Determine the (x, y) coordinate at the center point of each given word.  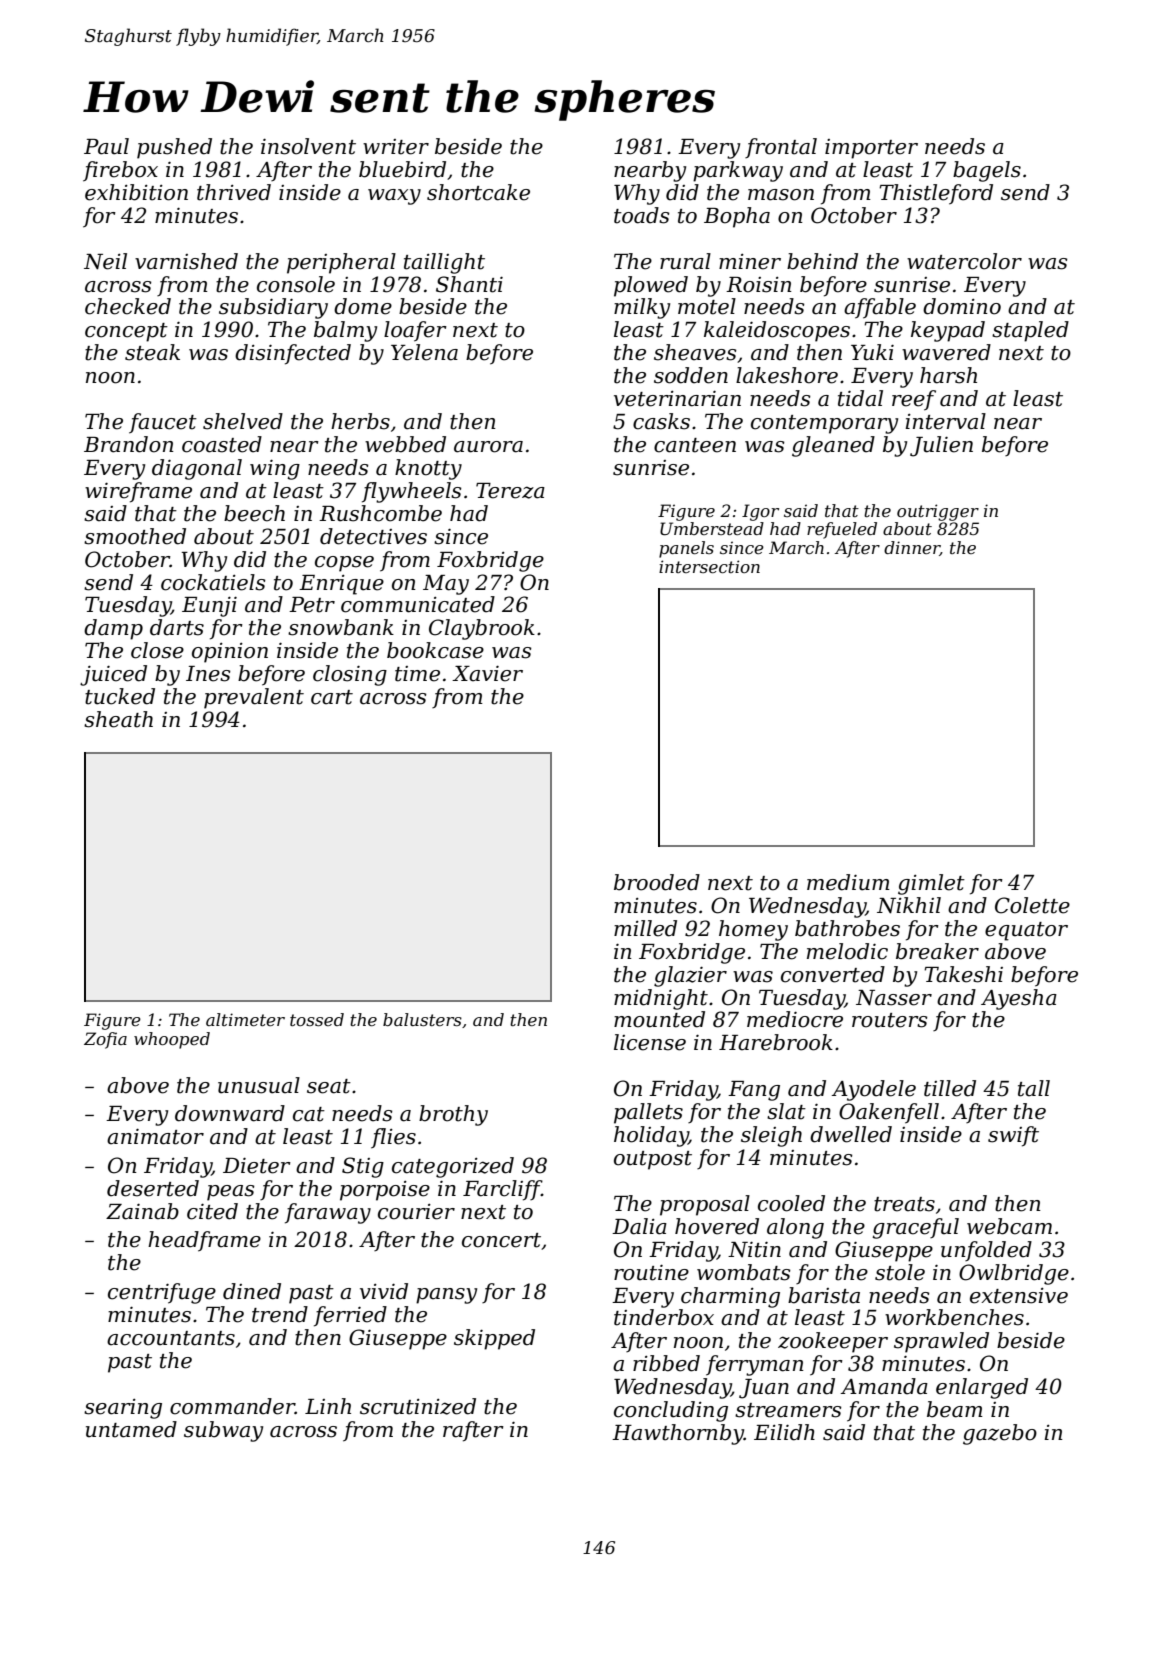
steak (152, 352)
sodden (691, 375)
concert (501, 1240)
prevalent (254, 698)
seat (329, 1086)
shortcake (478, 192)
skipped (494, 1339)
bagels (987, 171)
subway (223, 1431)
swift (1013, 1136)
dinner (912, 548)
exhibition (136, 192)
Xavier (487, 673)
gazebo (1000, 1434)
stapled (1030, 331)
